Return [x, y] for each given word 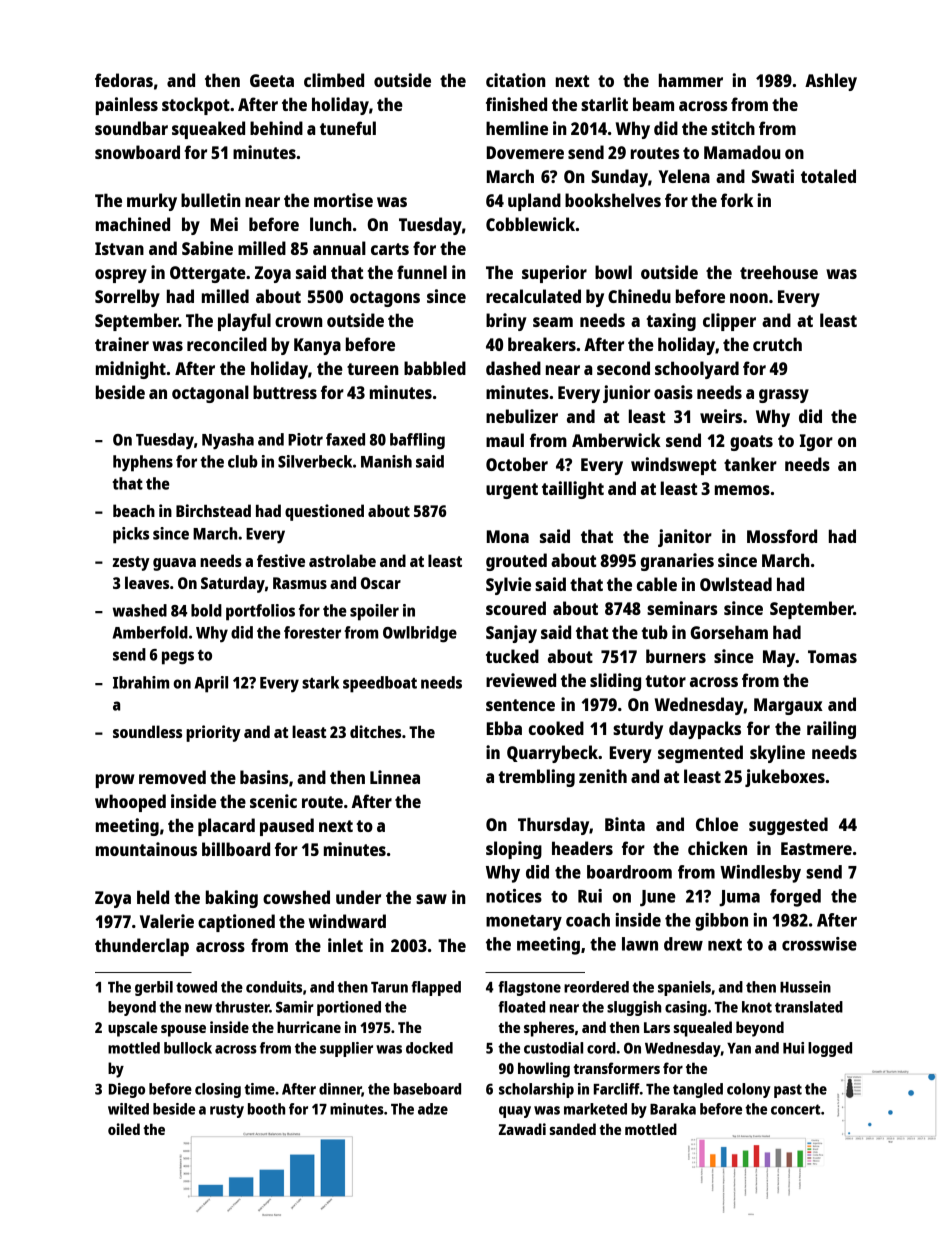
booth [266, 1109]
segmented [700, 754]
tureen [372, 369]
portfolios [260, 612]
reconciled [227, 344]
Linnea [395, 777]
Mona [508, 536]
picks [131, 535]
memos [742, 490]
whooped [130, 803]
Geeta [272, 80]
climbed [334, 80]
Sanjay [511, 634]
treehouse [779, 272]
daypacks [705, 730]
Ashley [831, 82]
